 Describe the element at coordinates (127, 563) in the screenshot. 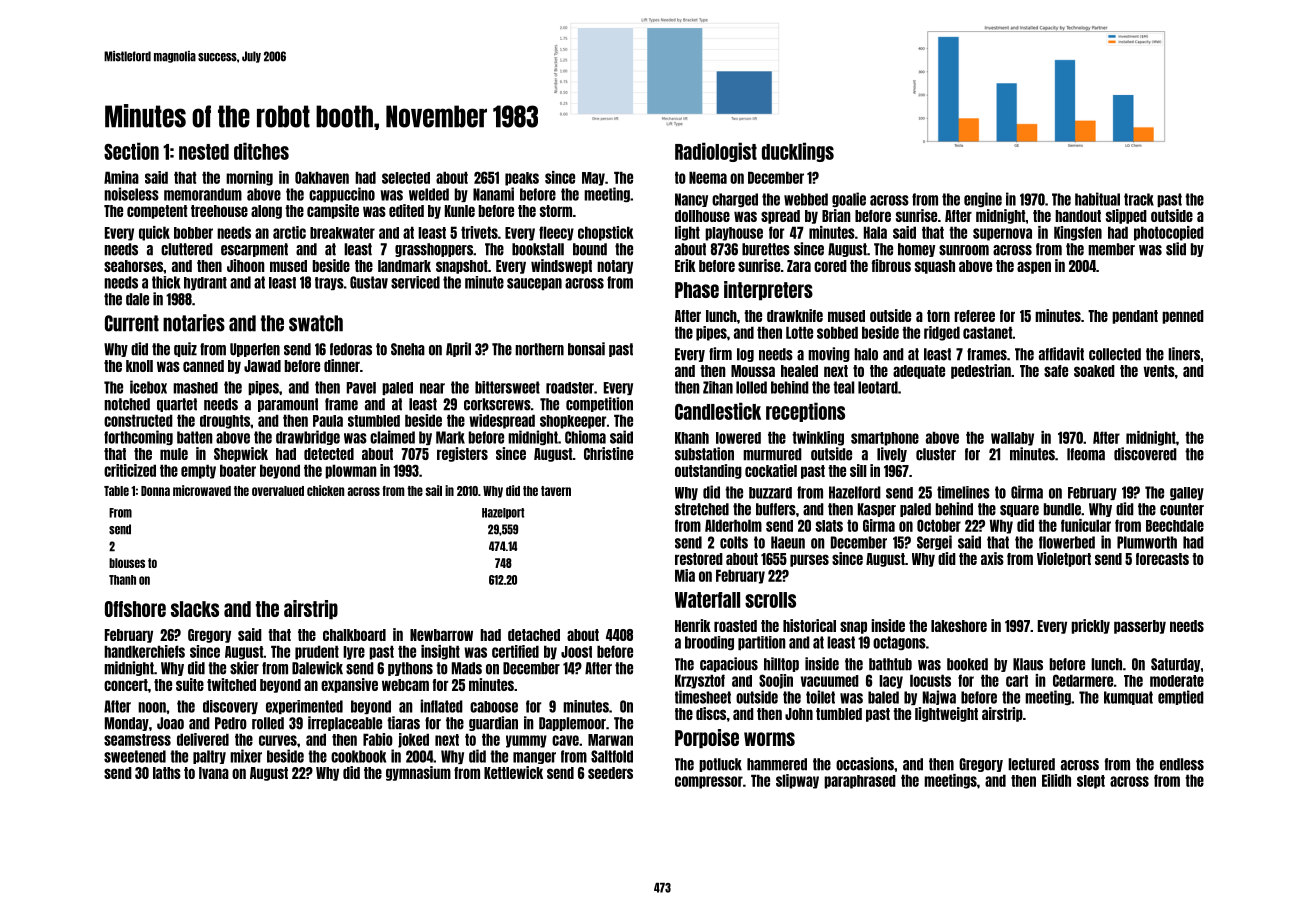

I see `blouses` at that location.
